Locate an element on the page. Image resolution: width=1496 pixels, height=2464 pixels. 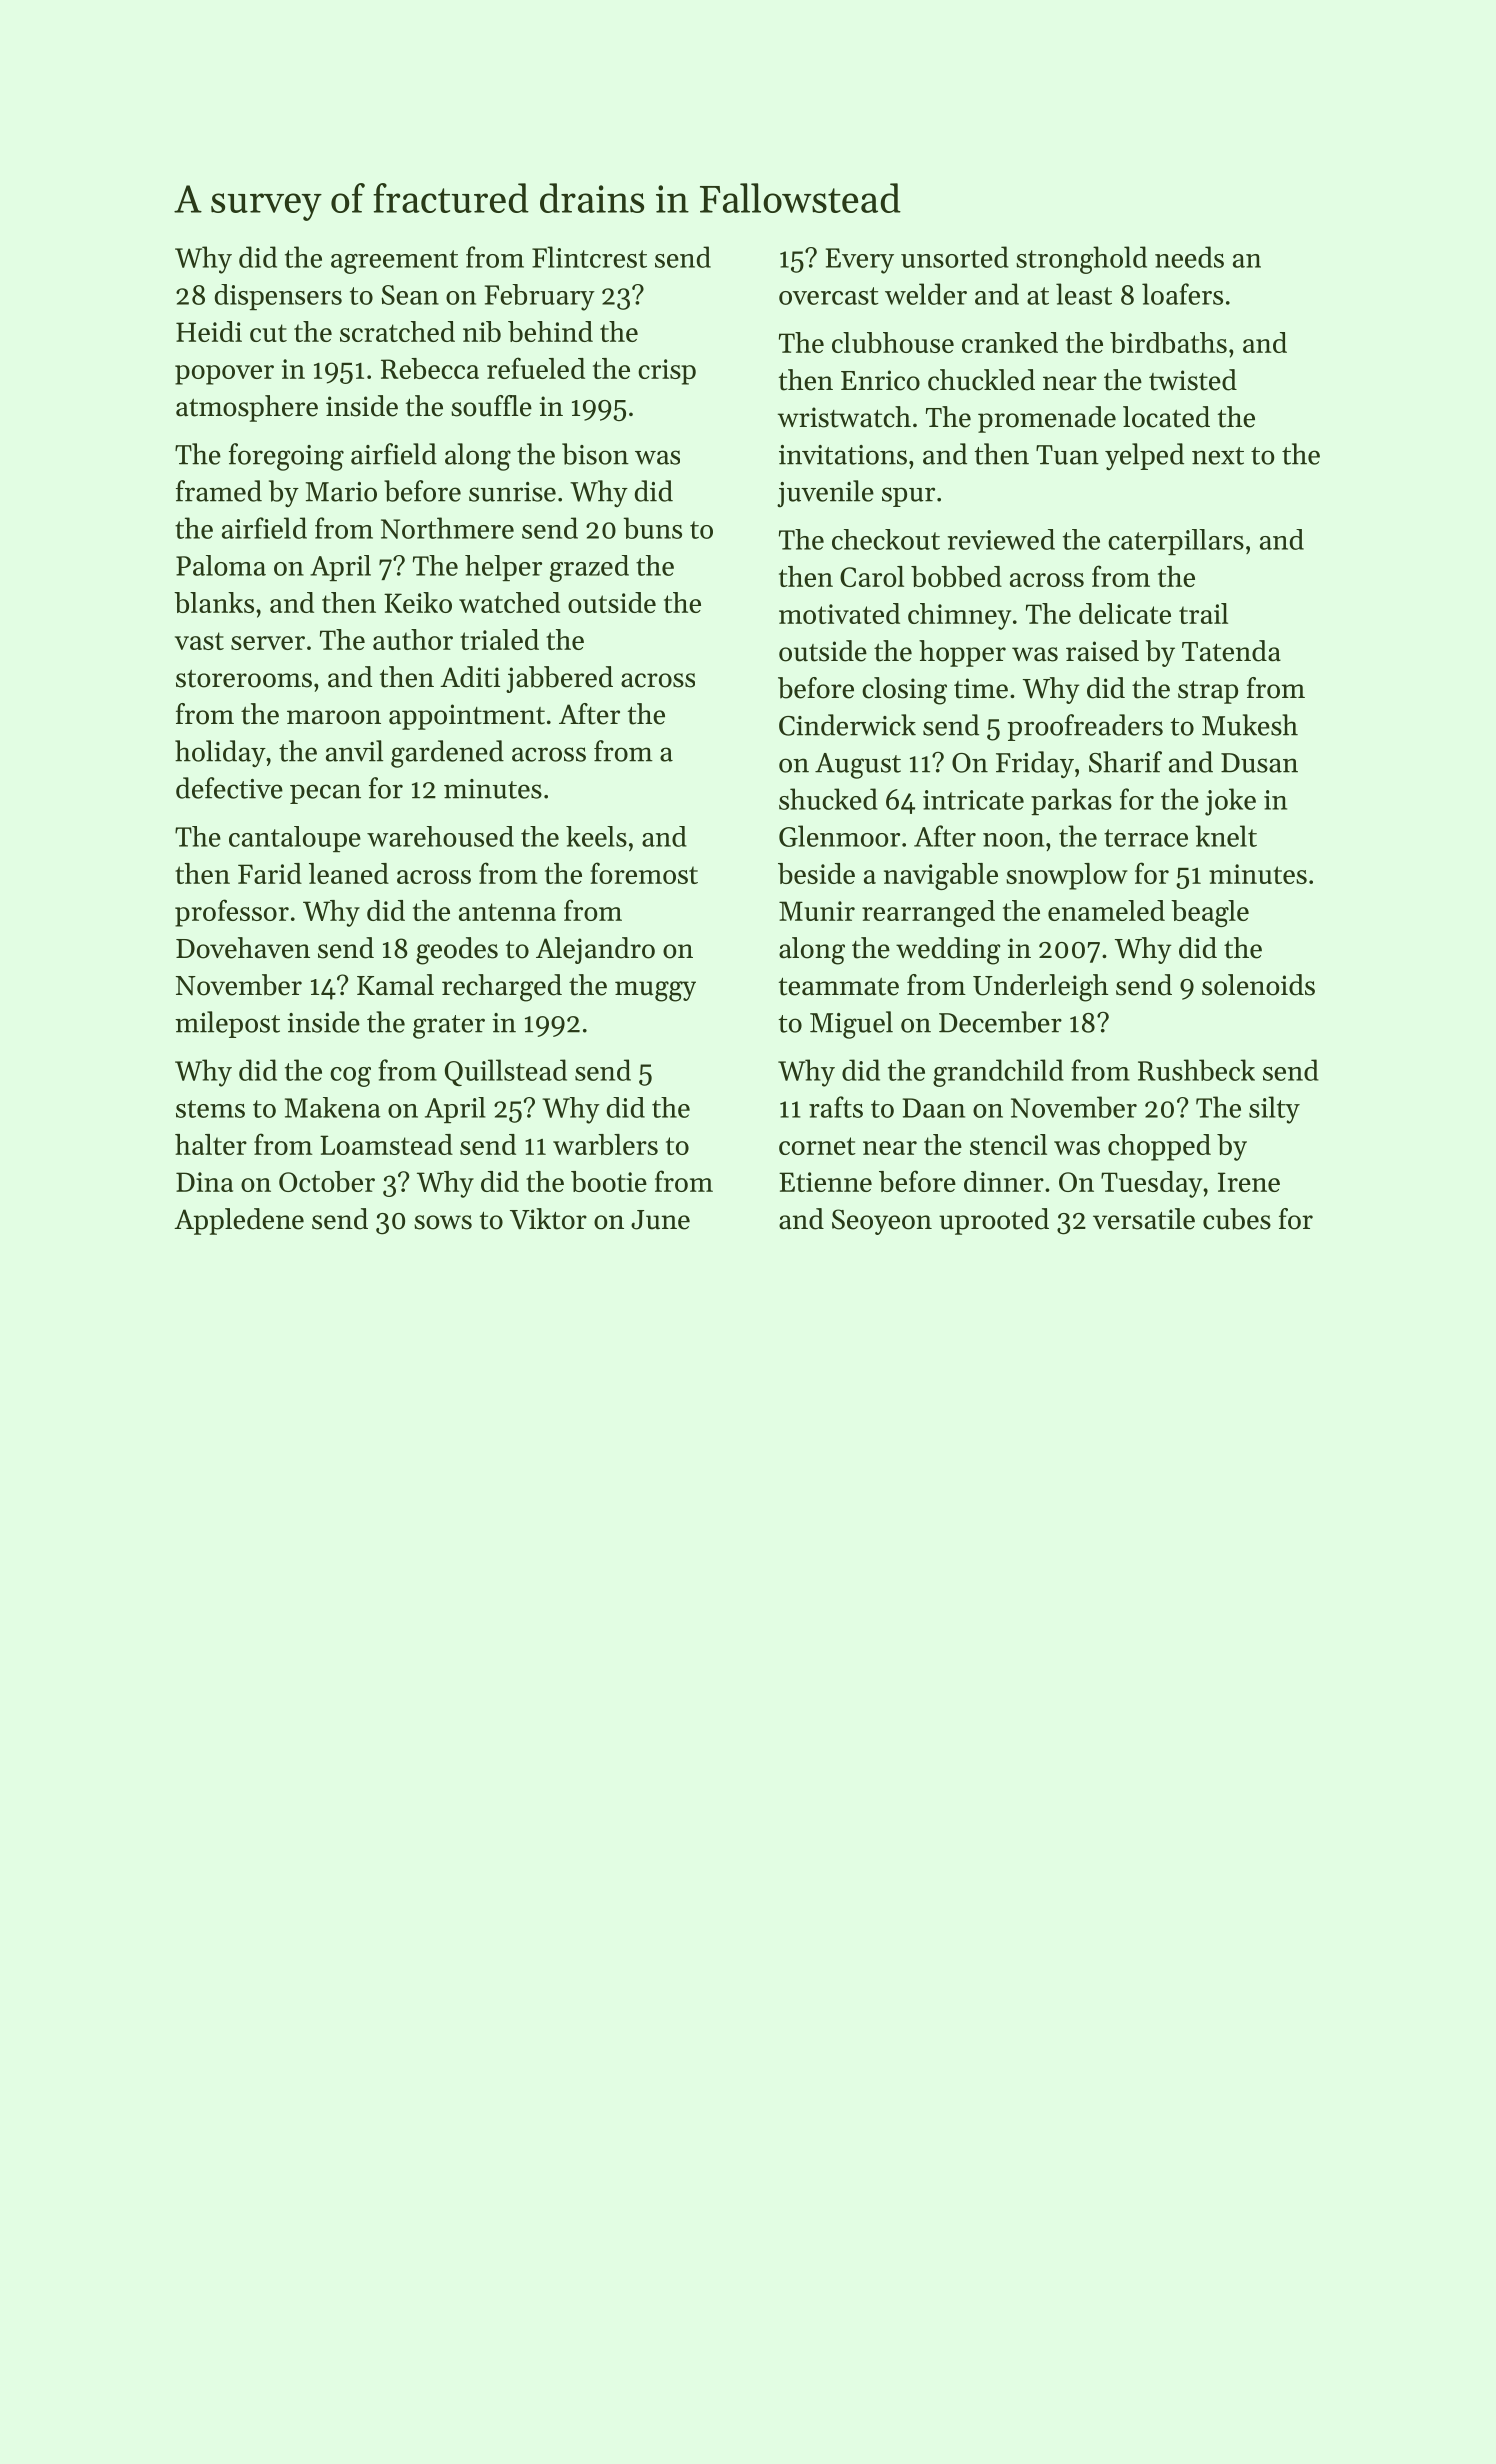
atmosphere is located at coordinates (247, 408).
